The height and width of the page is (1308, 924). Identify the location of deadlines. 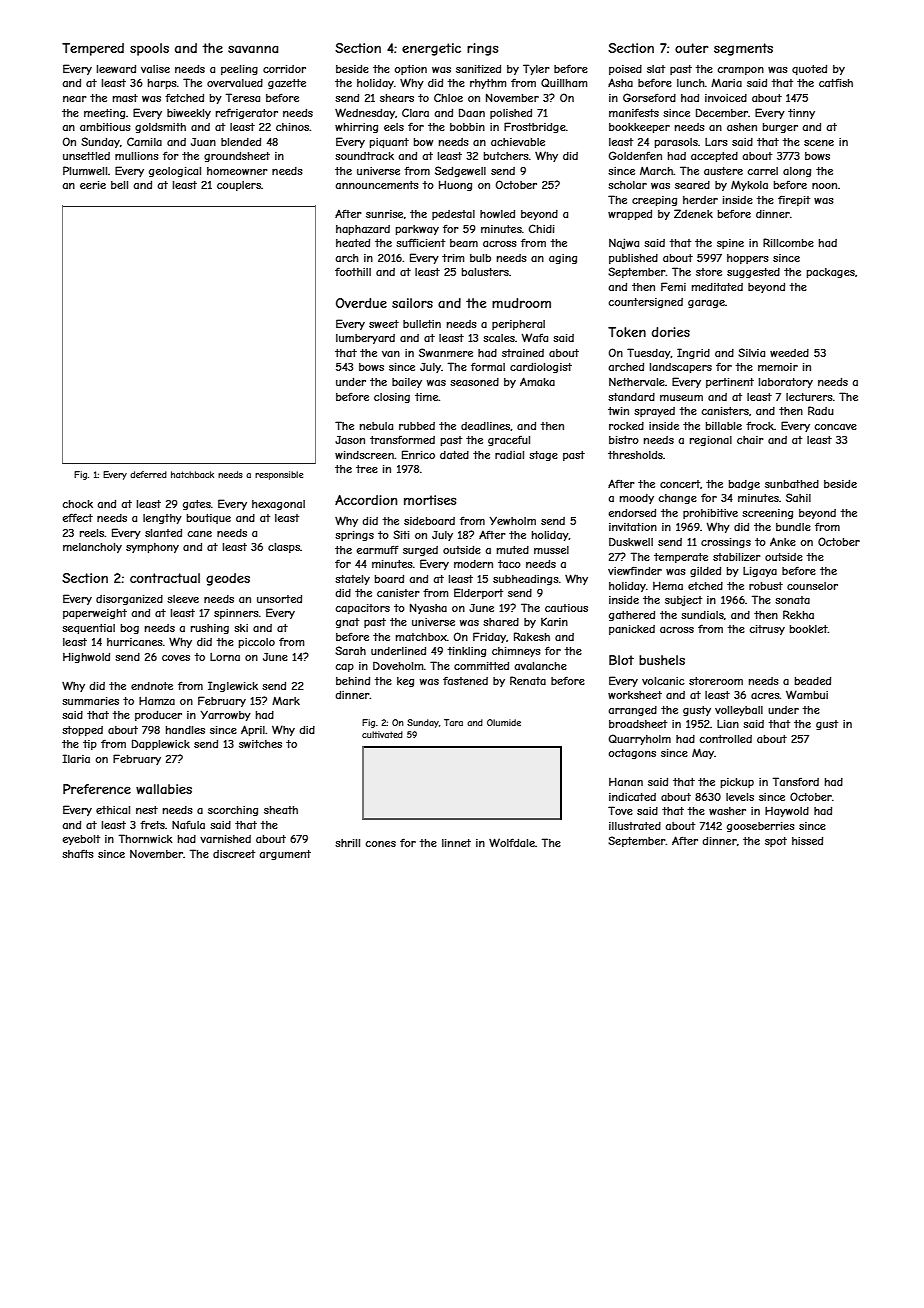
(486, 426).
